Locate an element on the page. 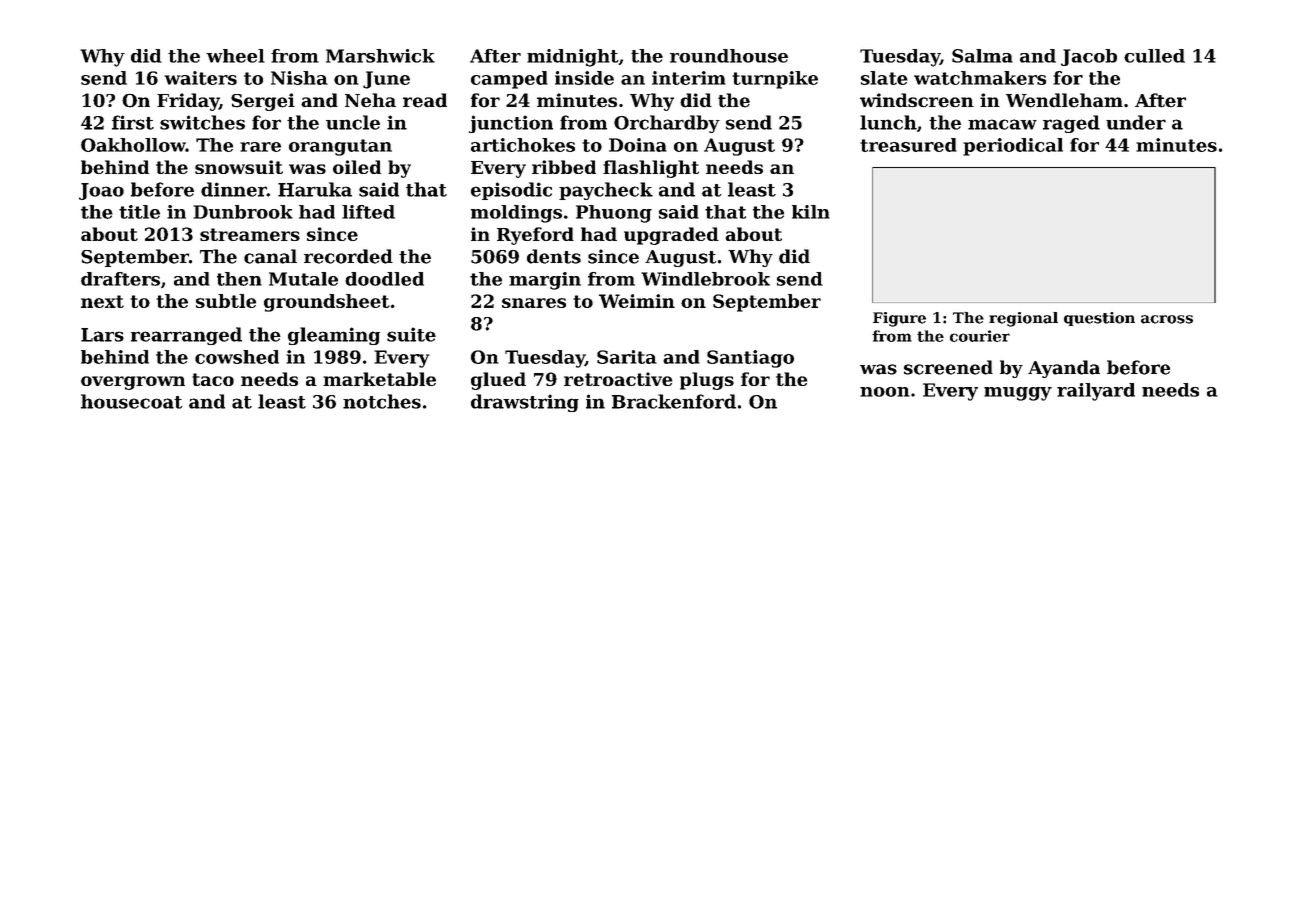 The height and width of the document is (924, 1308). dents is located at coordinates (554, 256).
